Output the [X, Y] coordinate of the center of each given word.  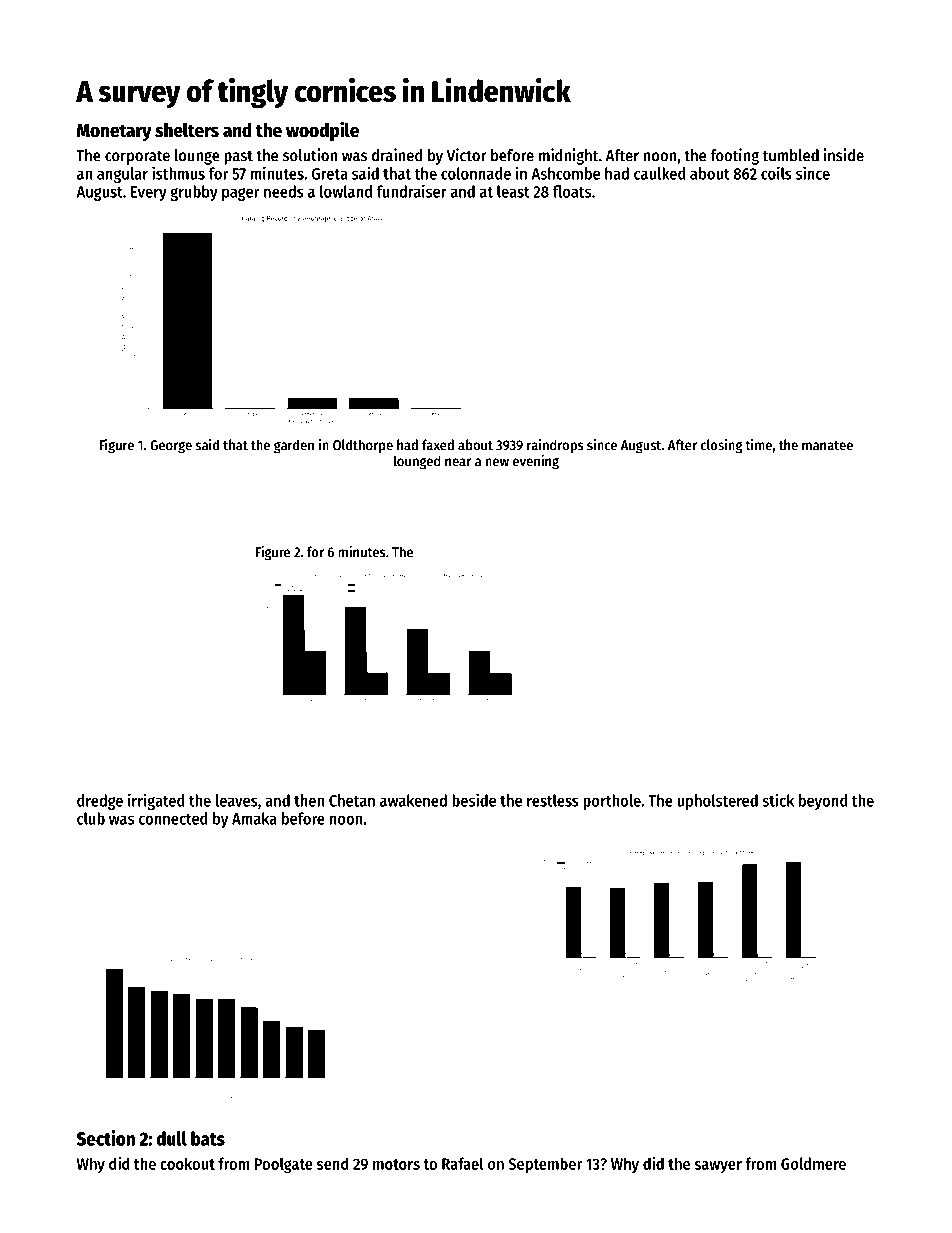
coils [776, 173]
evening [536, 462]
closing [722, 446]
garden [294, 446]
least [513, 191]
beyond [823, 802]
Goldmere [813, 1163]
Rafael [463, 1163]
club [91, 818]
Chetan [352, 800]
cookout [187, 1163]
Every [149, 193]
